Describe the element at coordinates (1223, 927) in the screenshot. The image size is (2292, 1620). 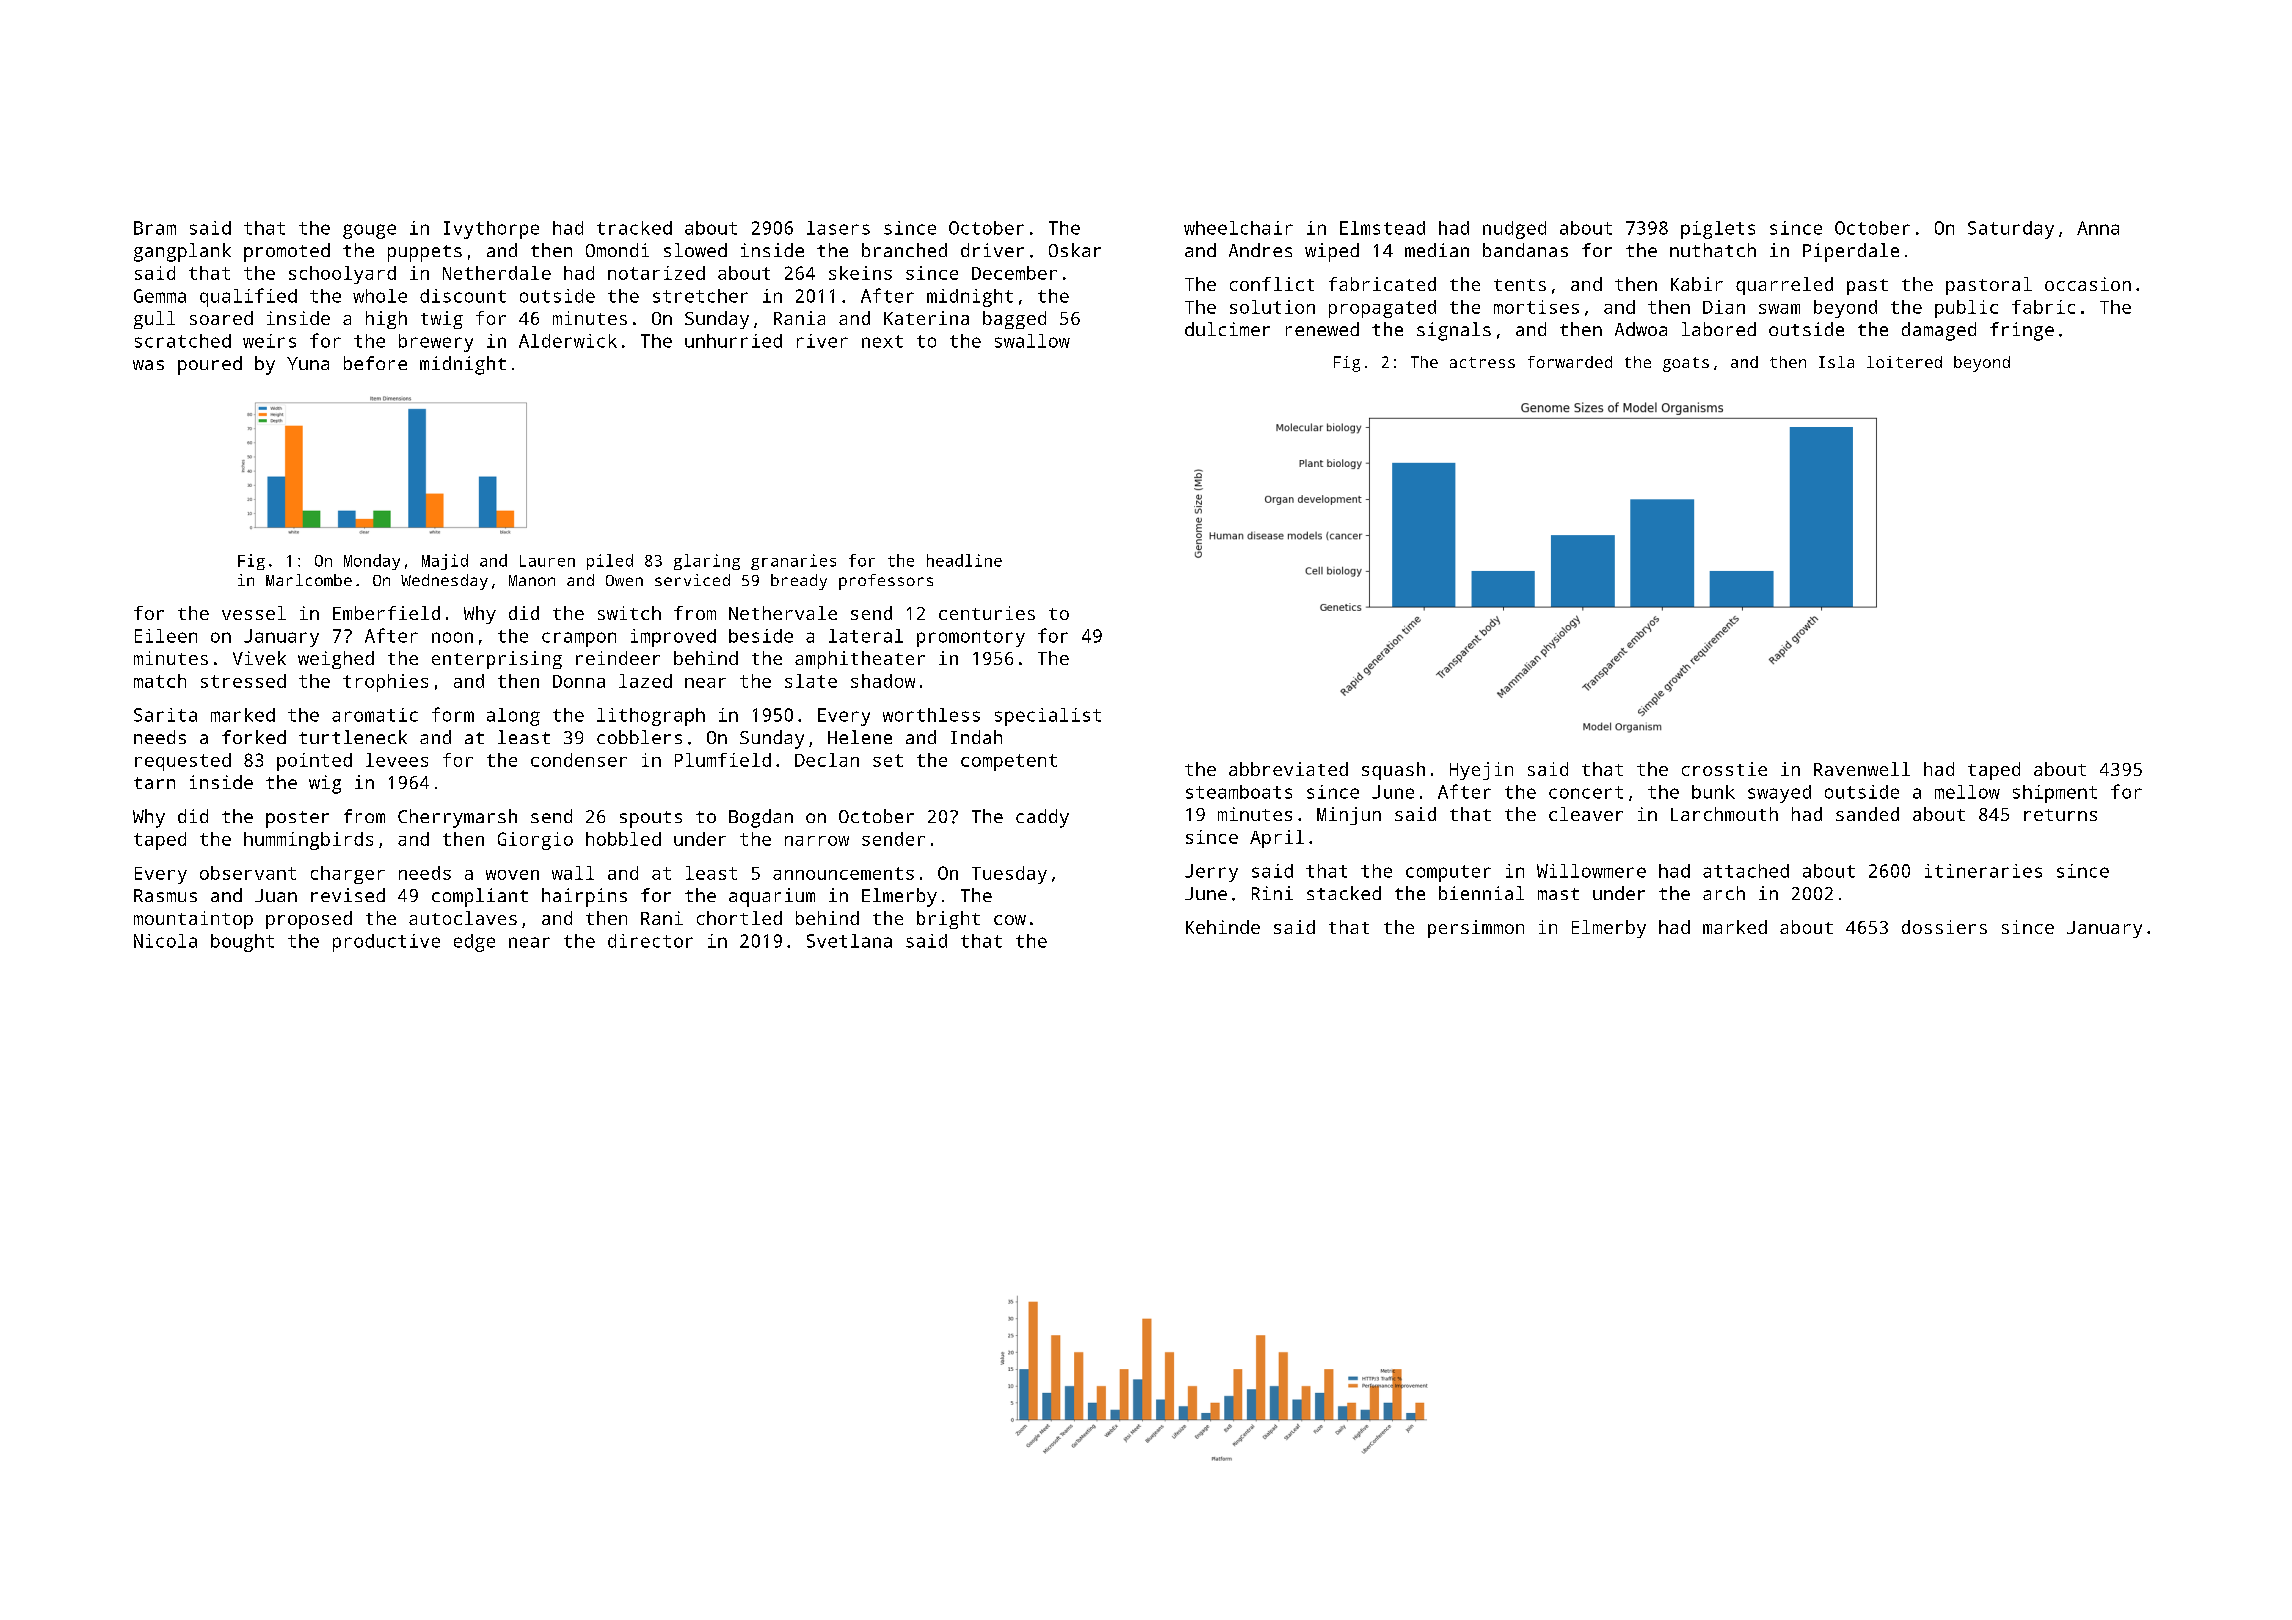
I see `Kehinde` at that location.
